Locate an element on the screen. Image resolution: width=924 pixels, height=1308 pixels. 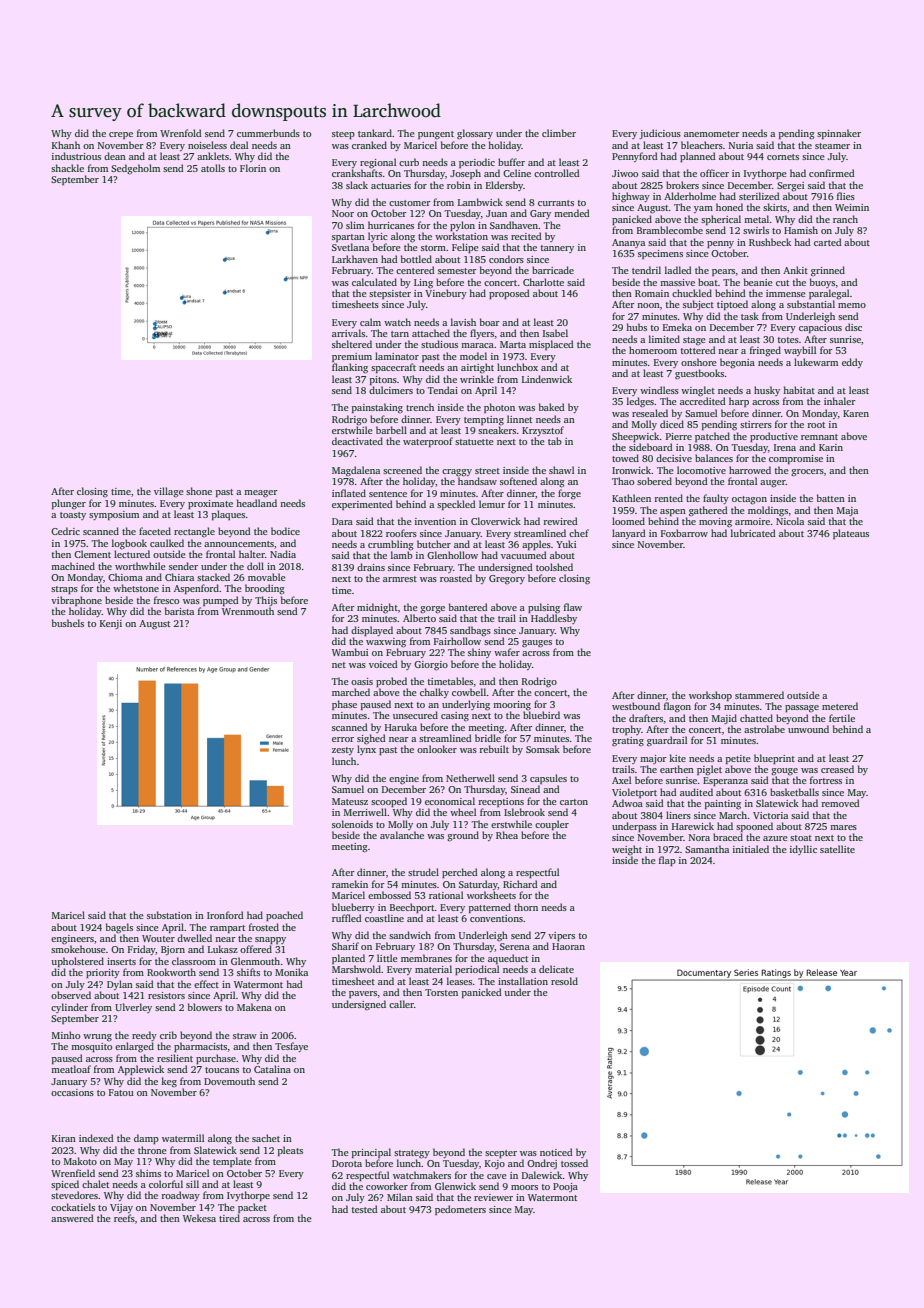
anemometer is located at coordinates (712, 134).
